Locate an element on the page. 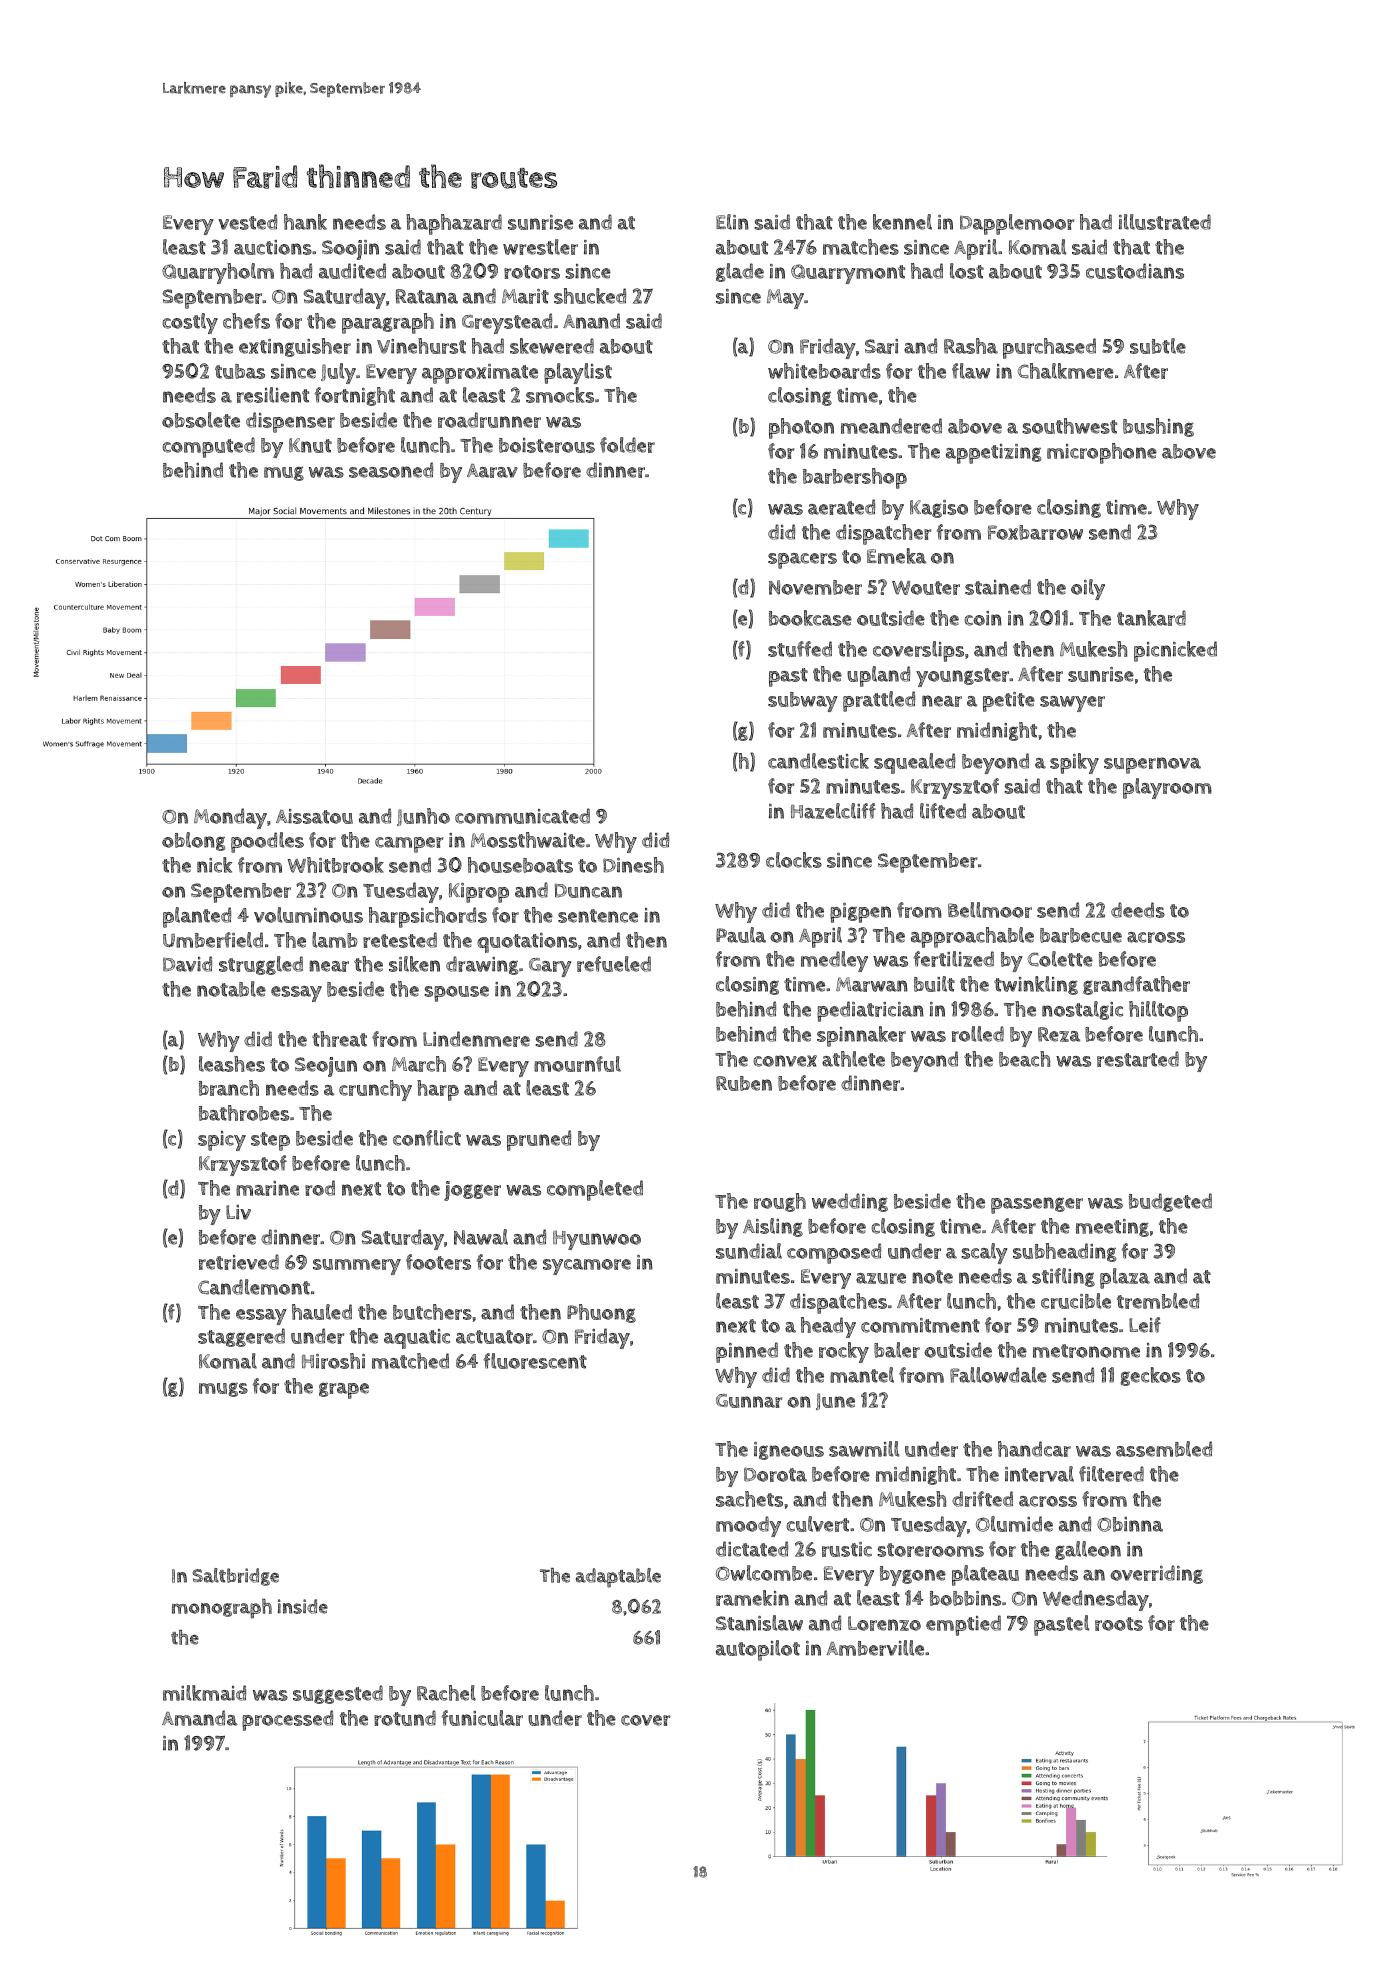  completed is located at coordinates (595, 1190).
